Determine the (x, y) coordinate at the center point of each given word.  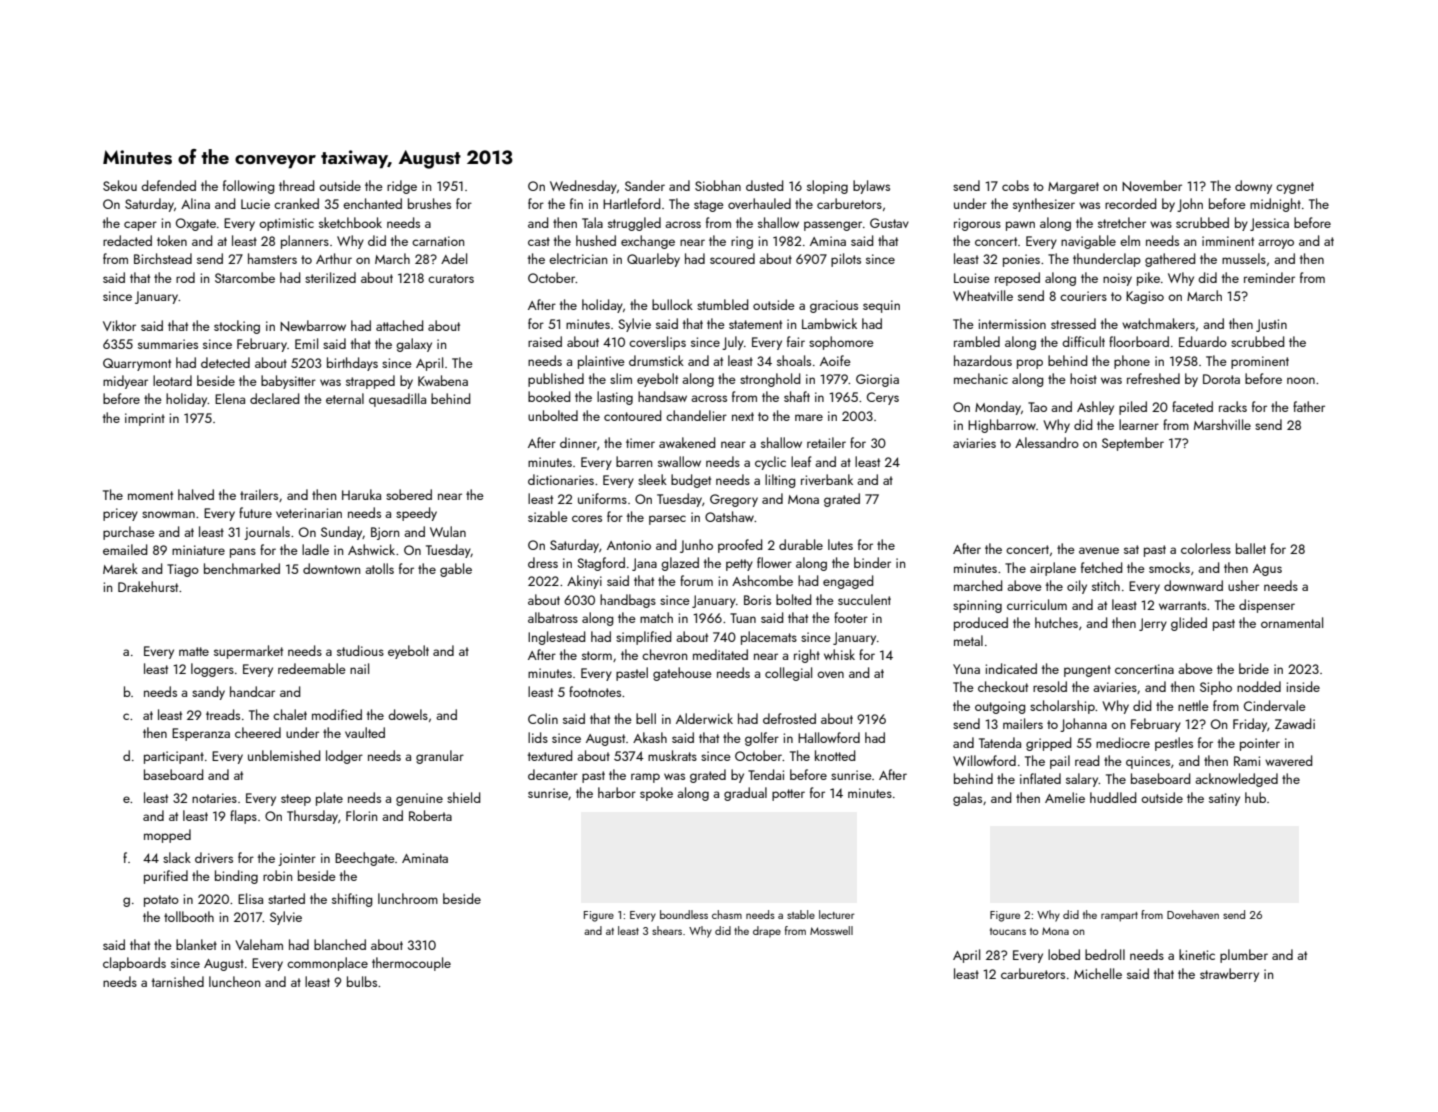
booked (549, 396)
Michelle (1098, 973)
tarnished (178, 981)
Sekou (120, 185)
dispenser (1267, 606)
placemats (769, 638)
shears (667, 930)
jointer (297, 859)
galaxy (414, 345)
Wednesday (583, 187)
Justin (1271, 325)
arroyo (1276, 244)
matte (194, 651)
